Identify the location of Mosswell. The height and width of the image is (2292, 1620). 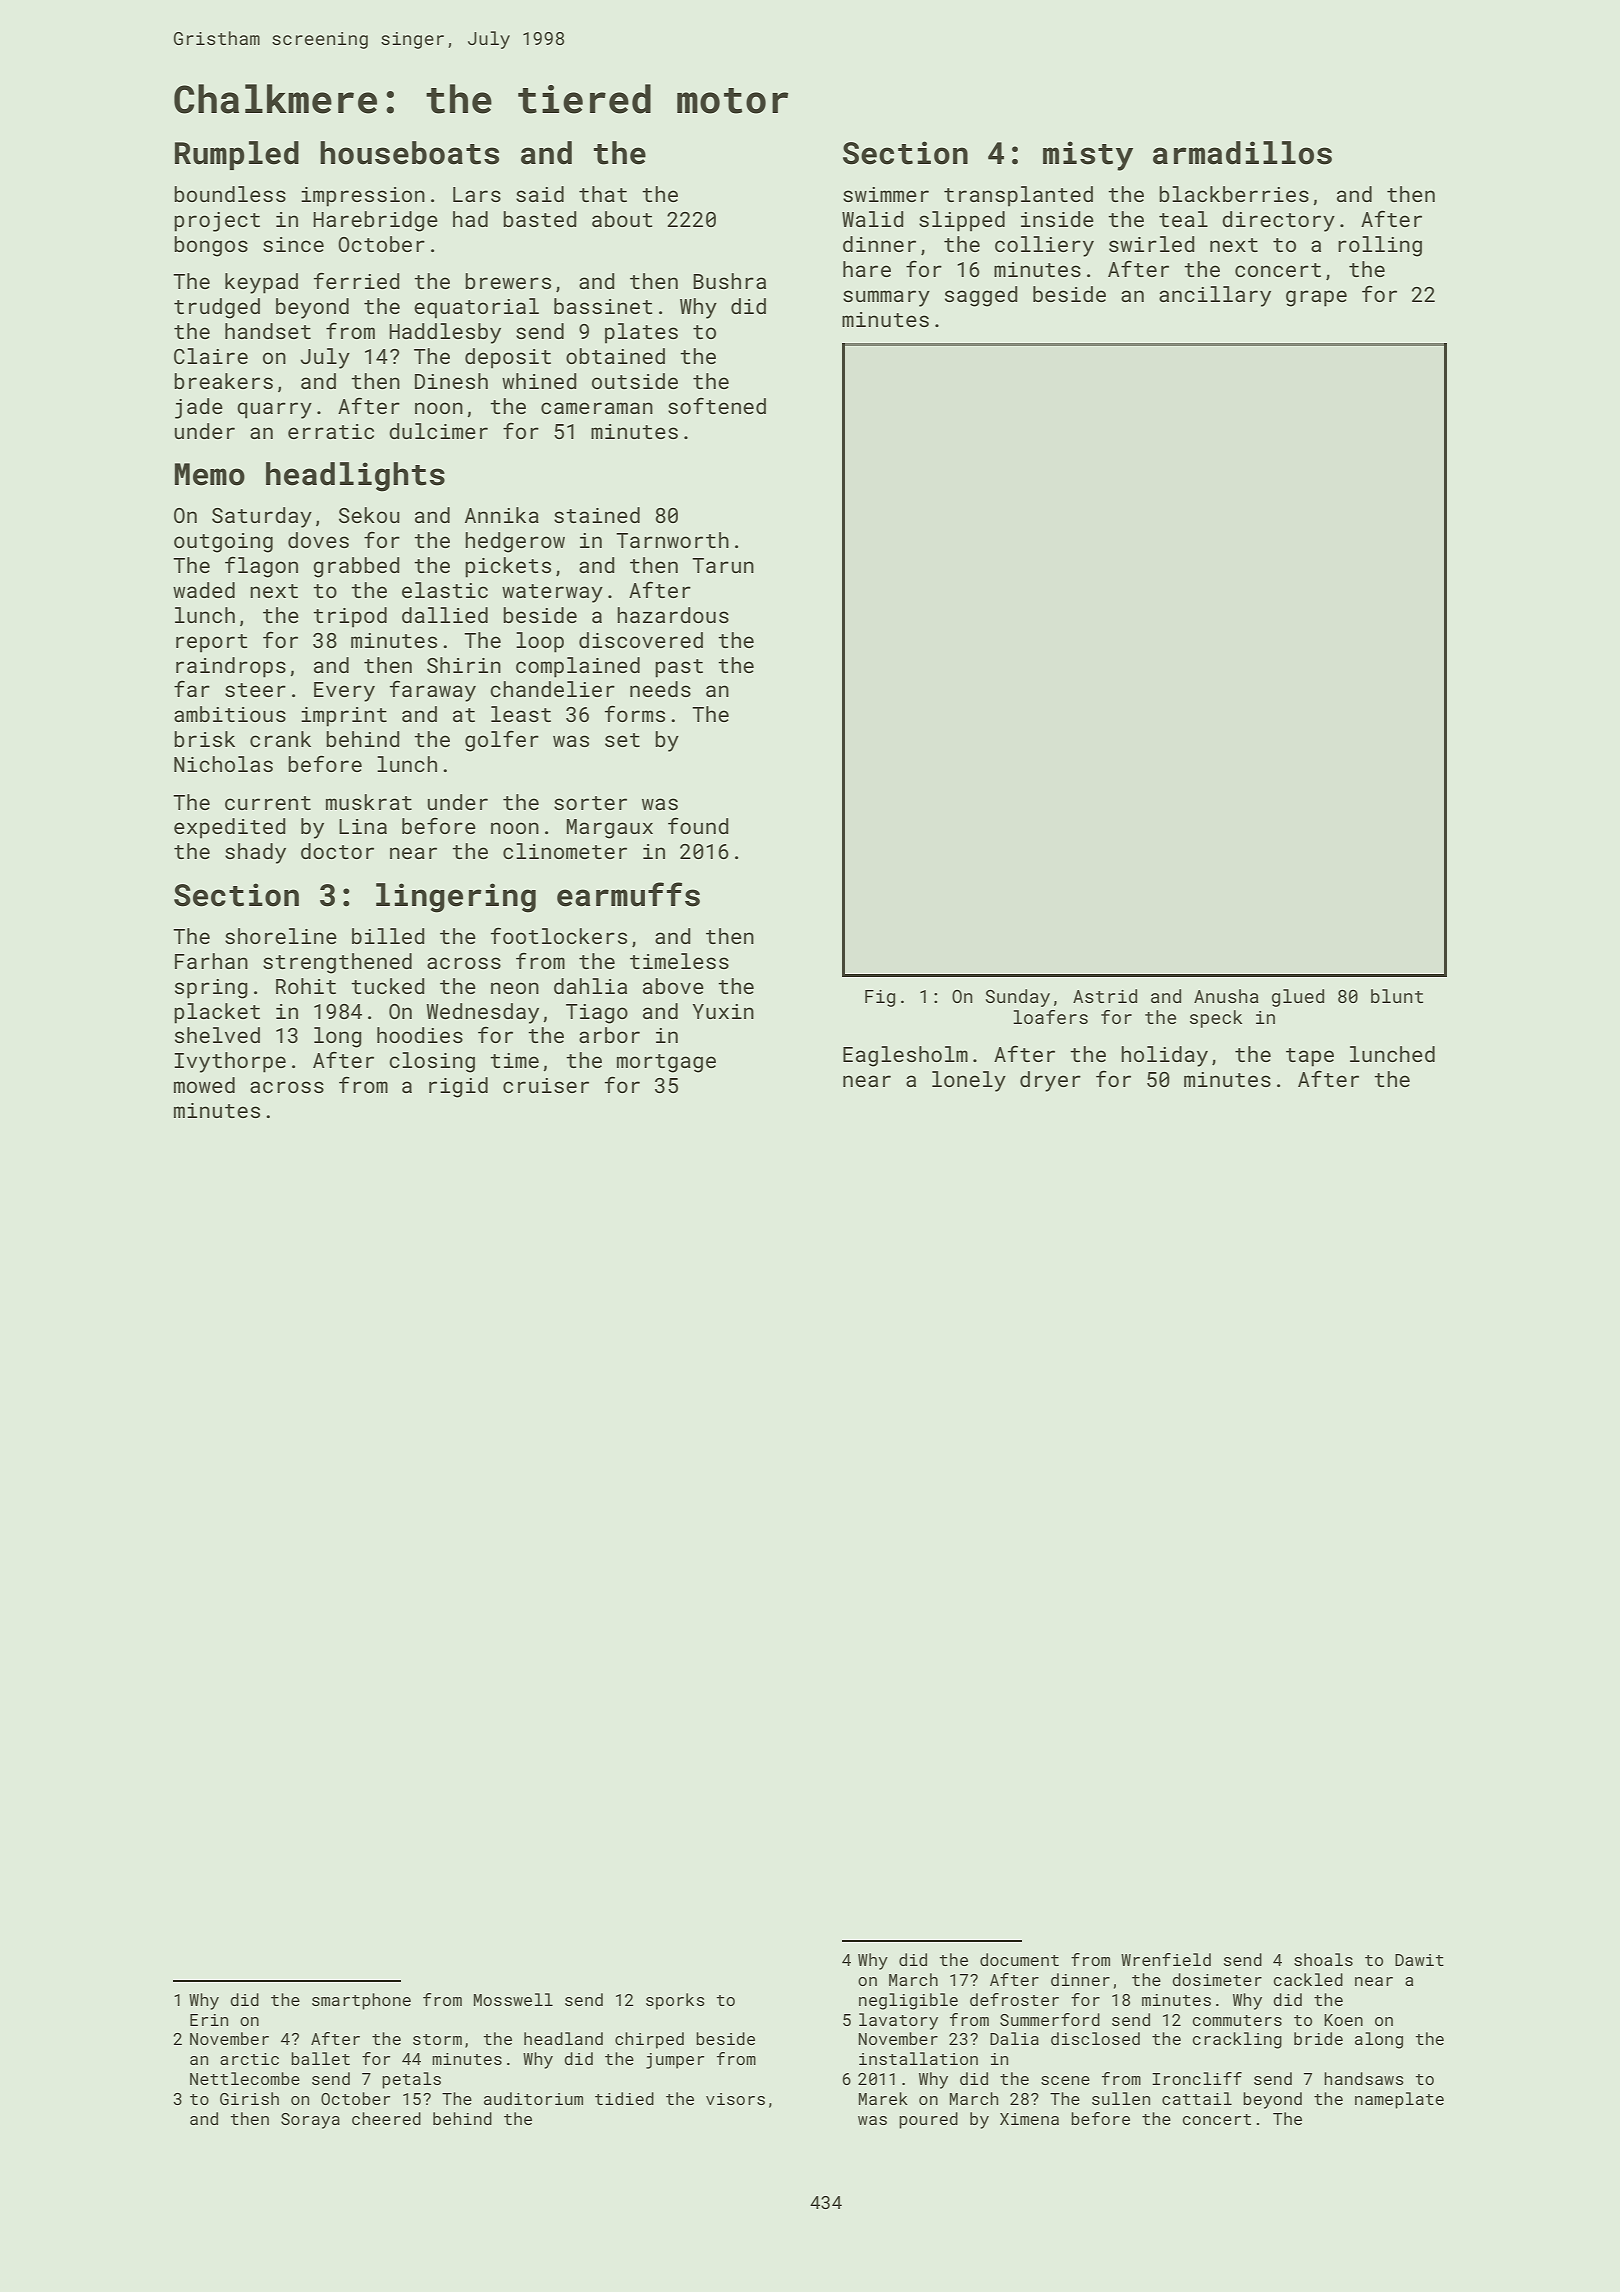
(513, 1999).
